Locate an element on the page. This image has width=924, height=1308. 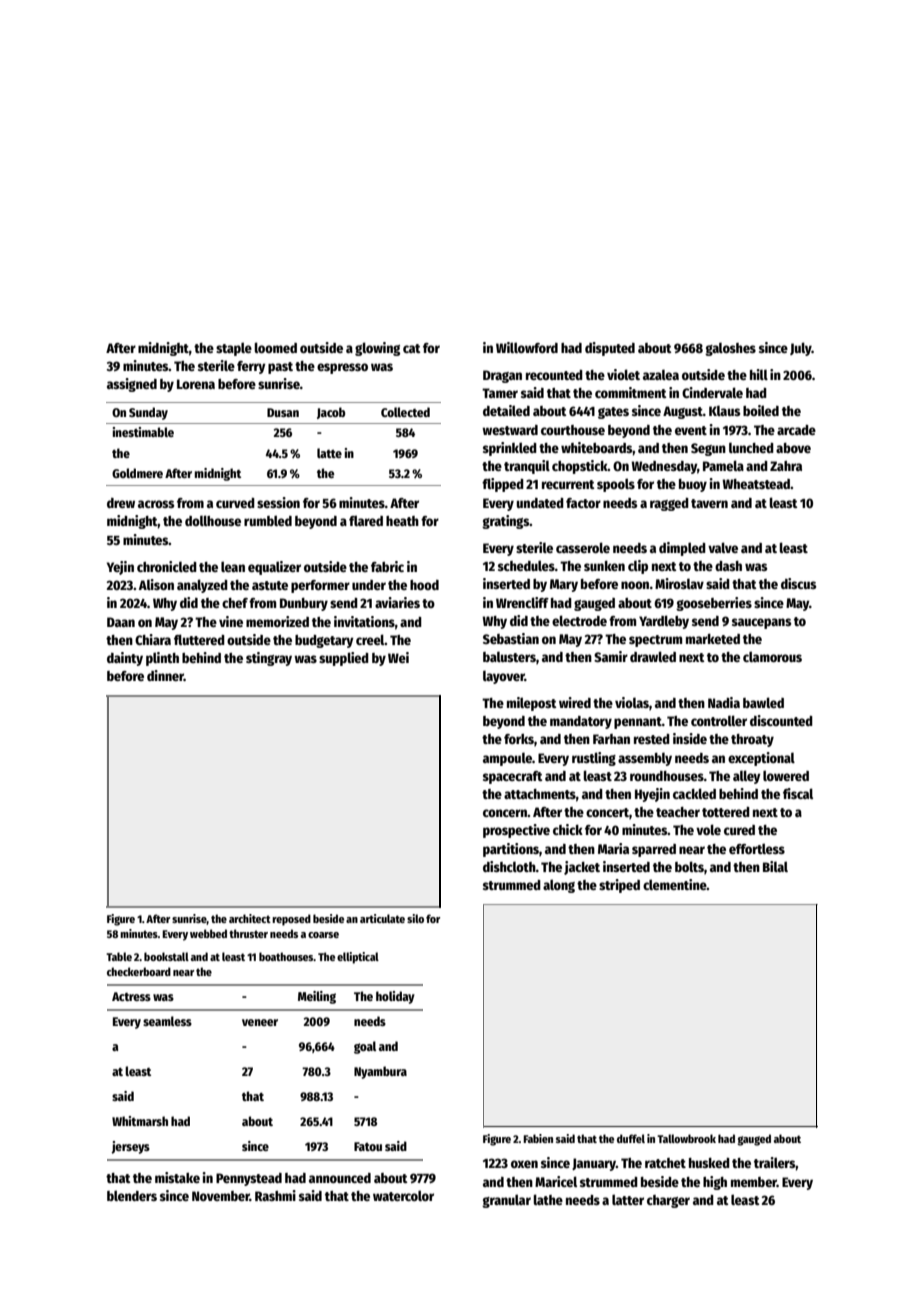
spools is located at coordinates (616, 485).
